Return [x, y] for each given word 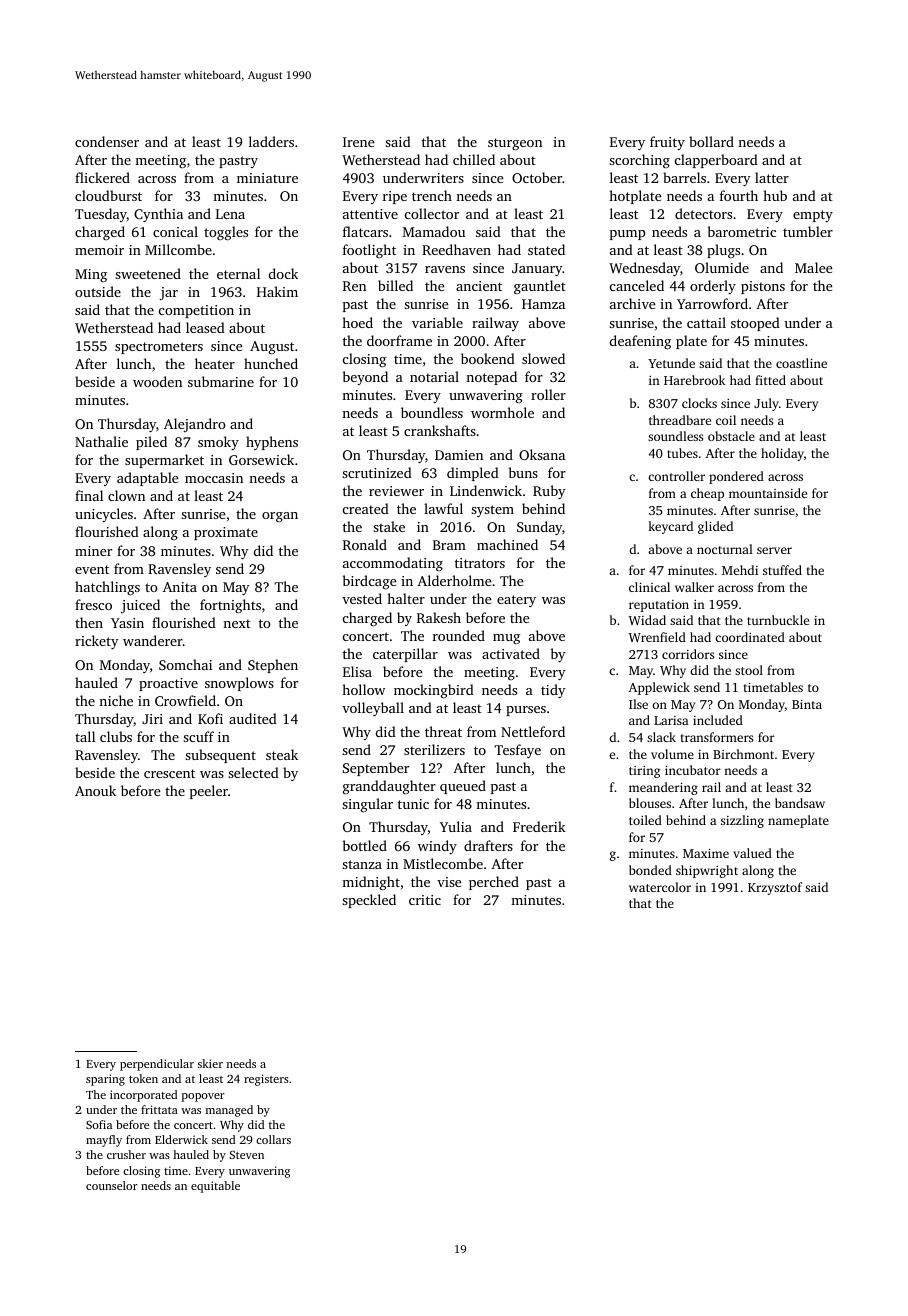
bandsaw [800, 803]
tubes [682, 453]
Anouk [95, 790]
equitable [215, 1187]
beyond [365, 378]
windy [437, 847]
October [537, 177]
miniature [267, 178]
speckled [369, 901]
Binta [807, 704]
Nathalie [101, 441]
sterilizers [434, 749]
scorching [639, 161]
